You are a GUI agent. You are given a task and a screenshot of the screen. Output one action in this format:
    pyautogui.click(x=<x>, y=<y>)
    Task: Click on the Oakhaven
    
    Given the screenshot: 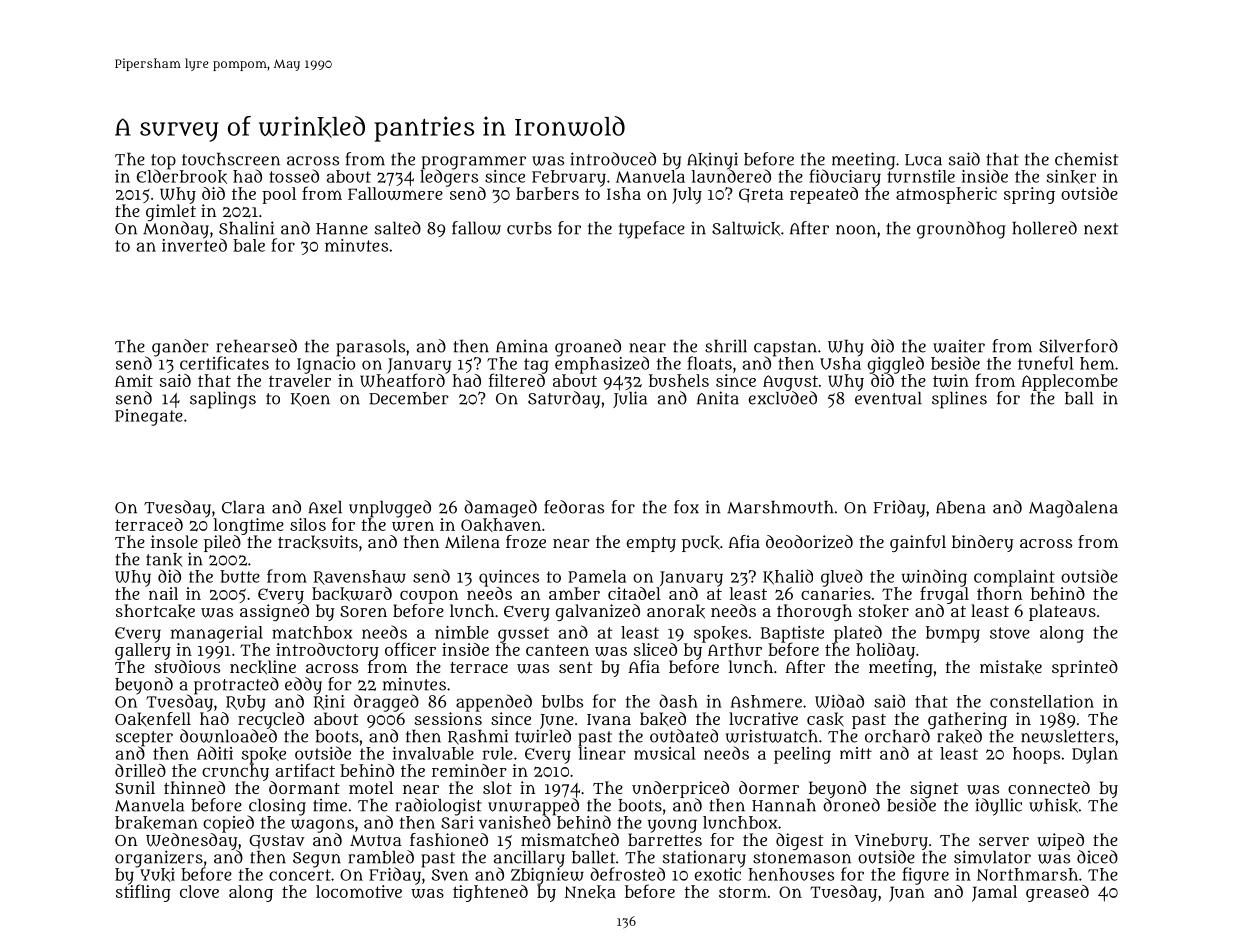 What is the action you would take?
    pyautogui.click(x=501, y=525)
